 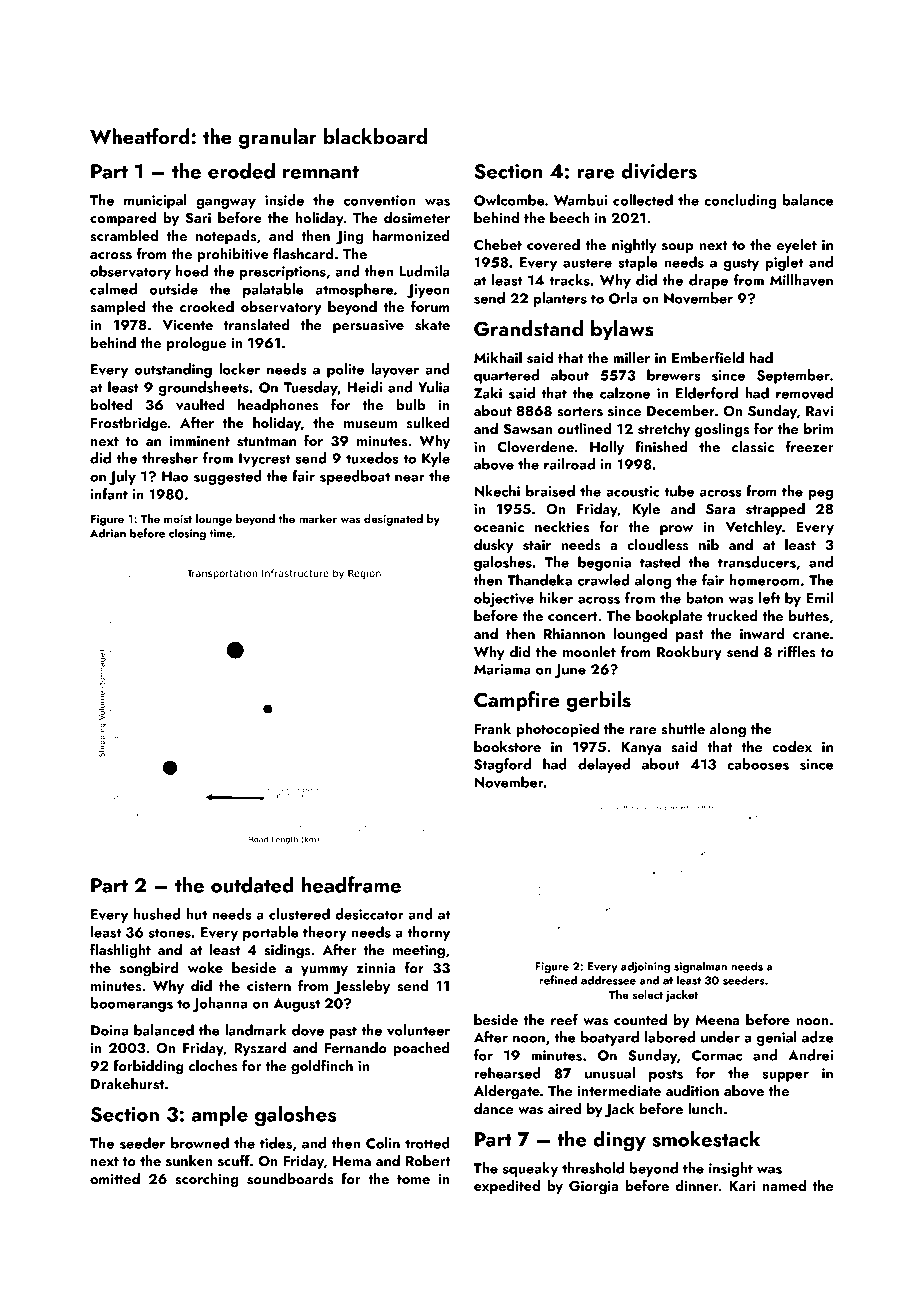 I want to click on prohibitive, so click(x=233, y=255).
